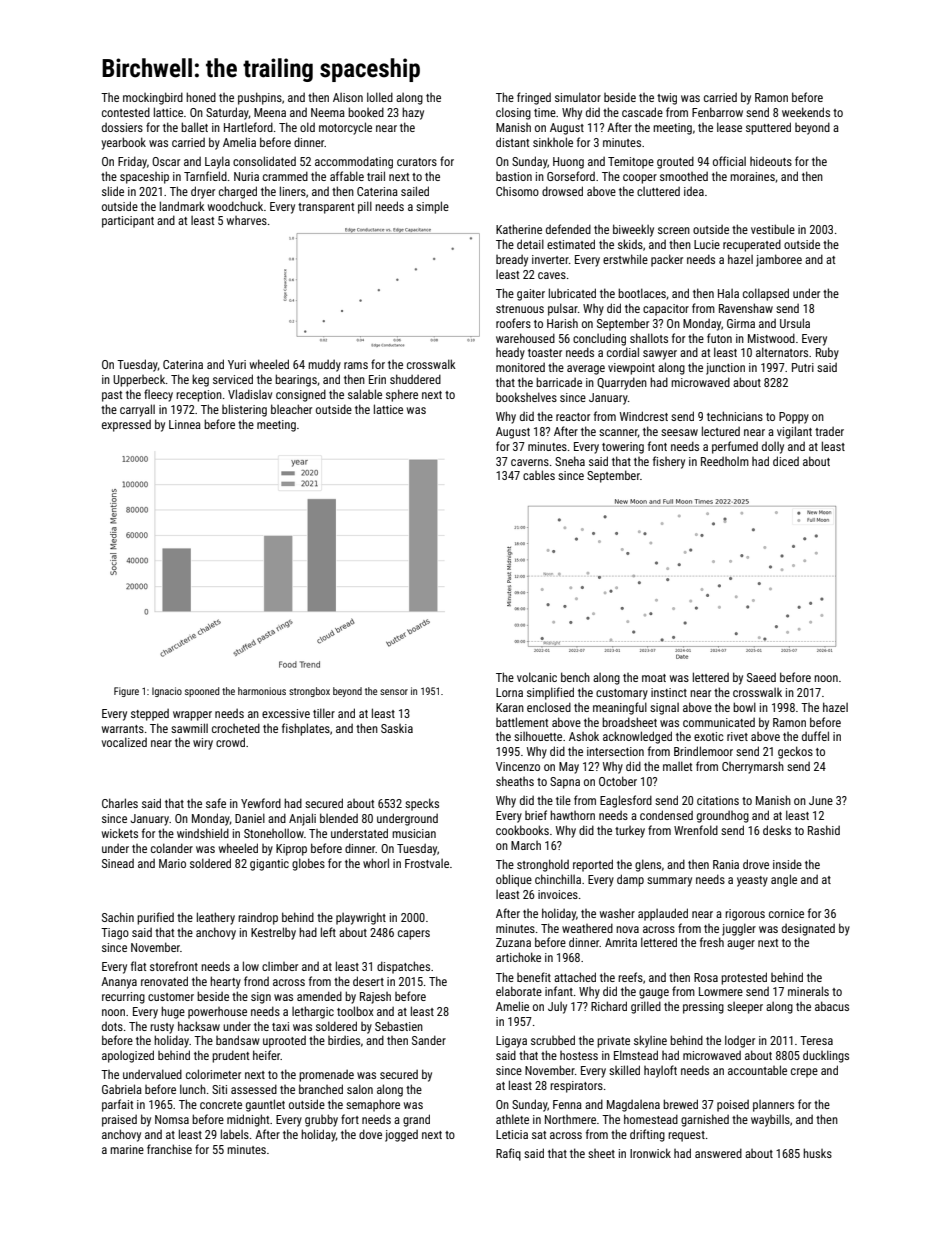 This page has width=952, height=1233. What do you see at coordinates (370, 1134) in the page?
I see `dove` at bounding box center [370, 1134].
